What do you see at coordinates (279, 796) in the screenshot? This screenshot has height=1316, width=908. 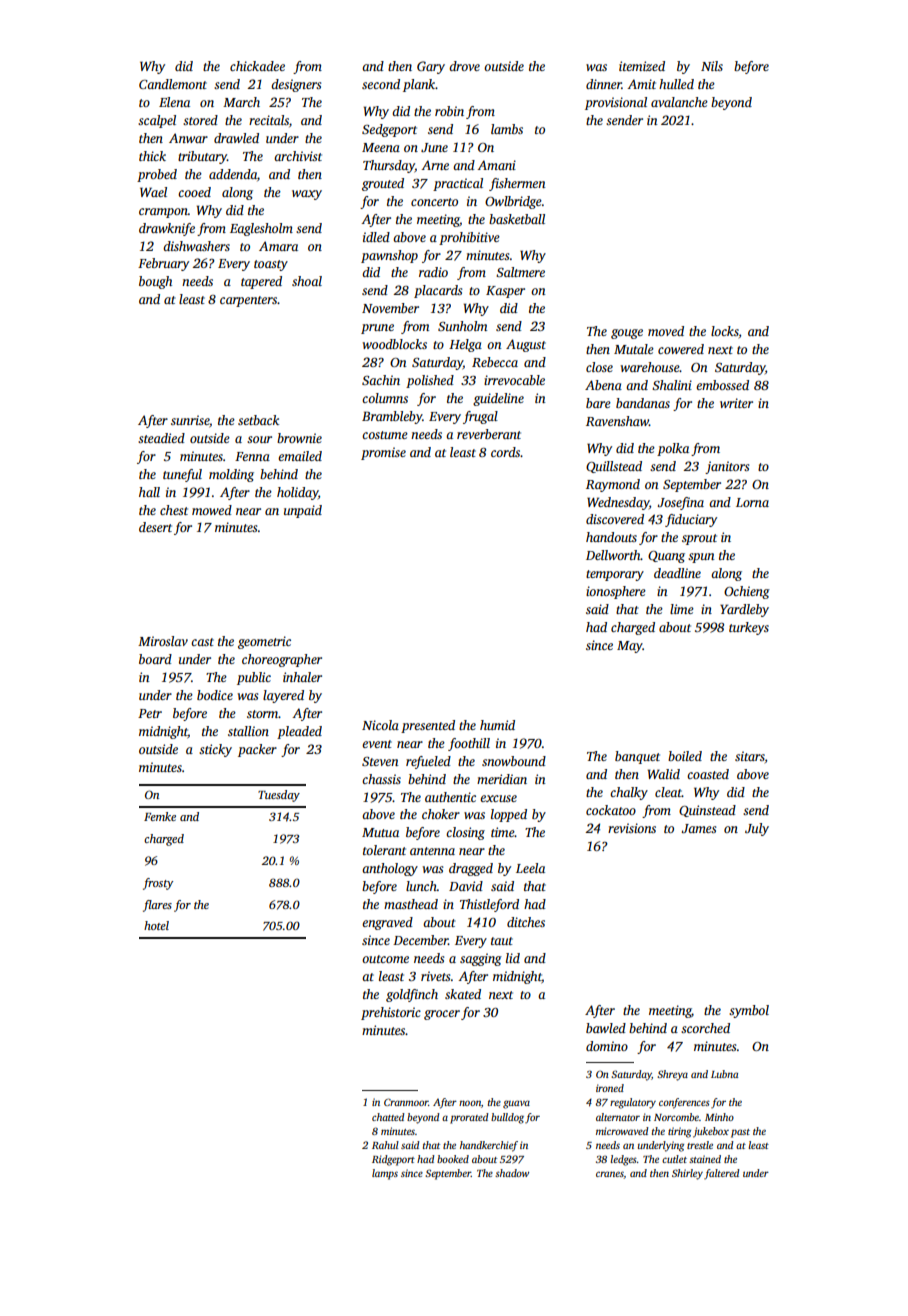 I see `Tuesday` at bounding box center [279, 796].
